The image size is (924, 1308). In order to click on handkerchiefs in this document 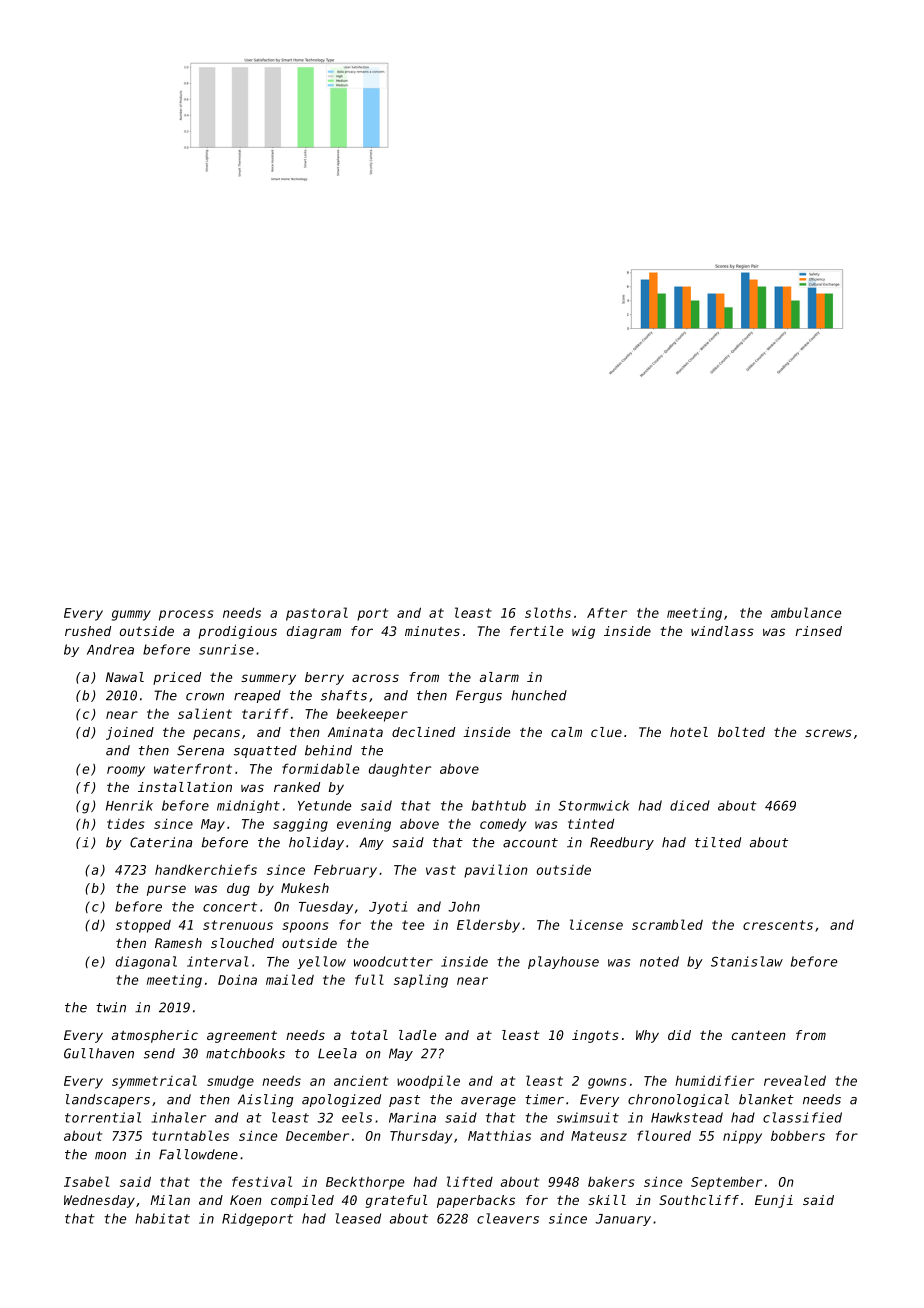, I will do `click(206, 869)`.
